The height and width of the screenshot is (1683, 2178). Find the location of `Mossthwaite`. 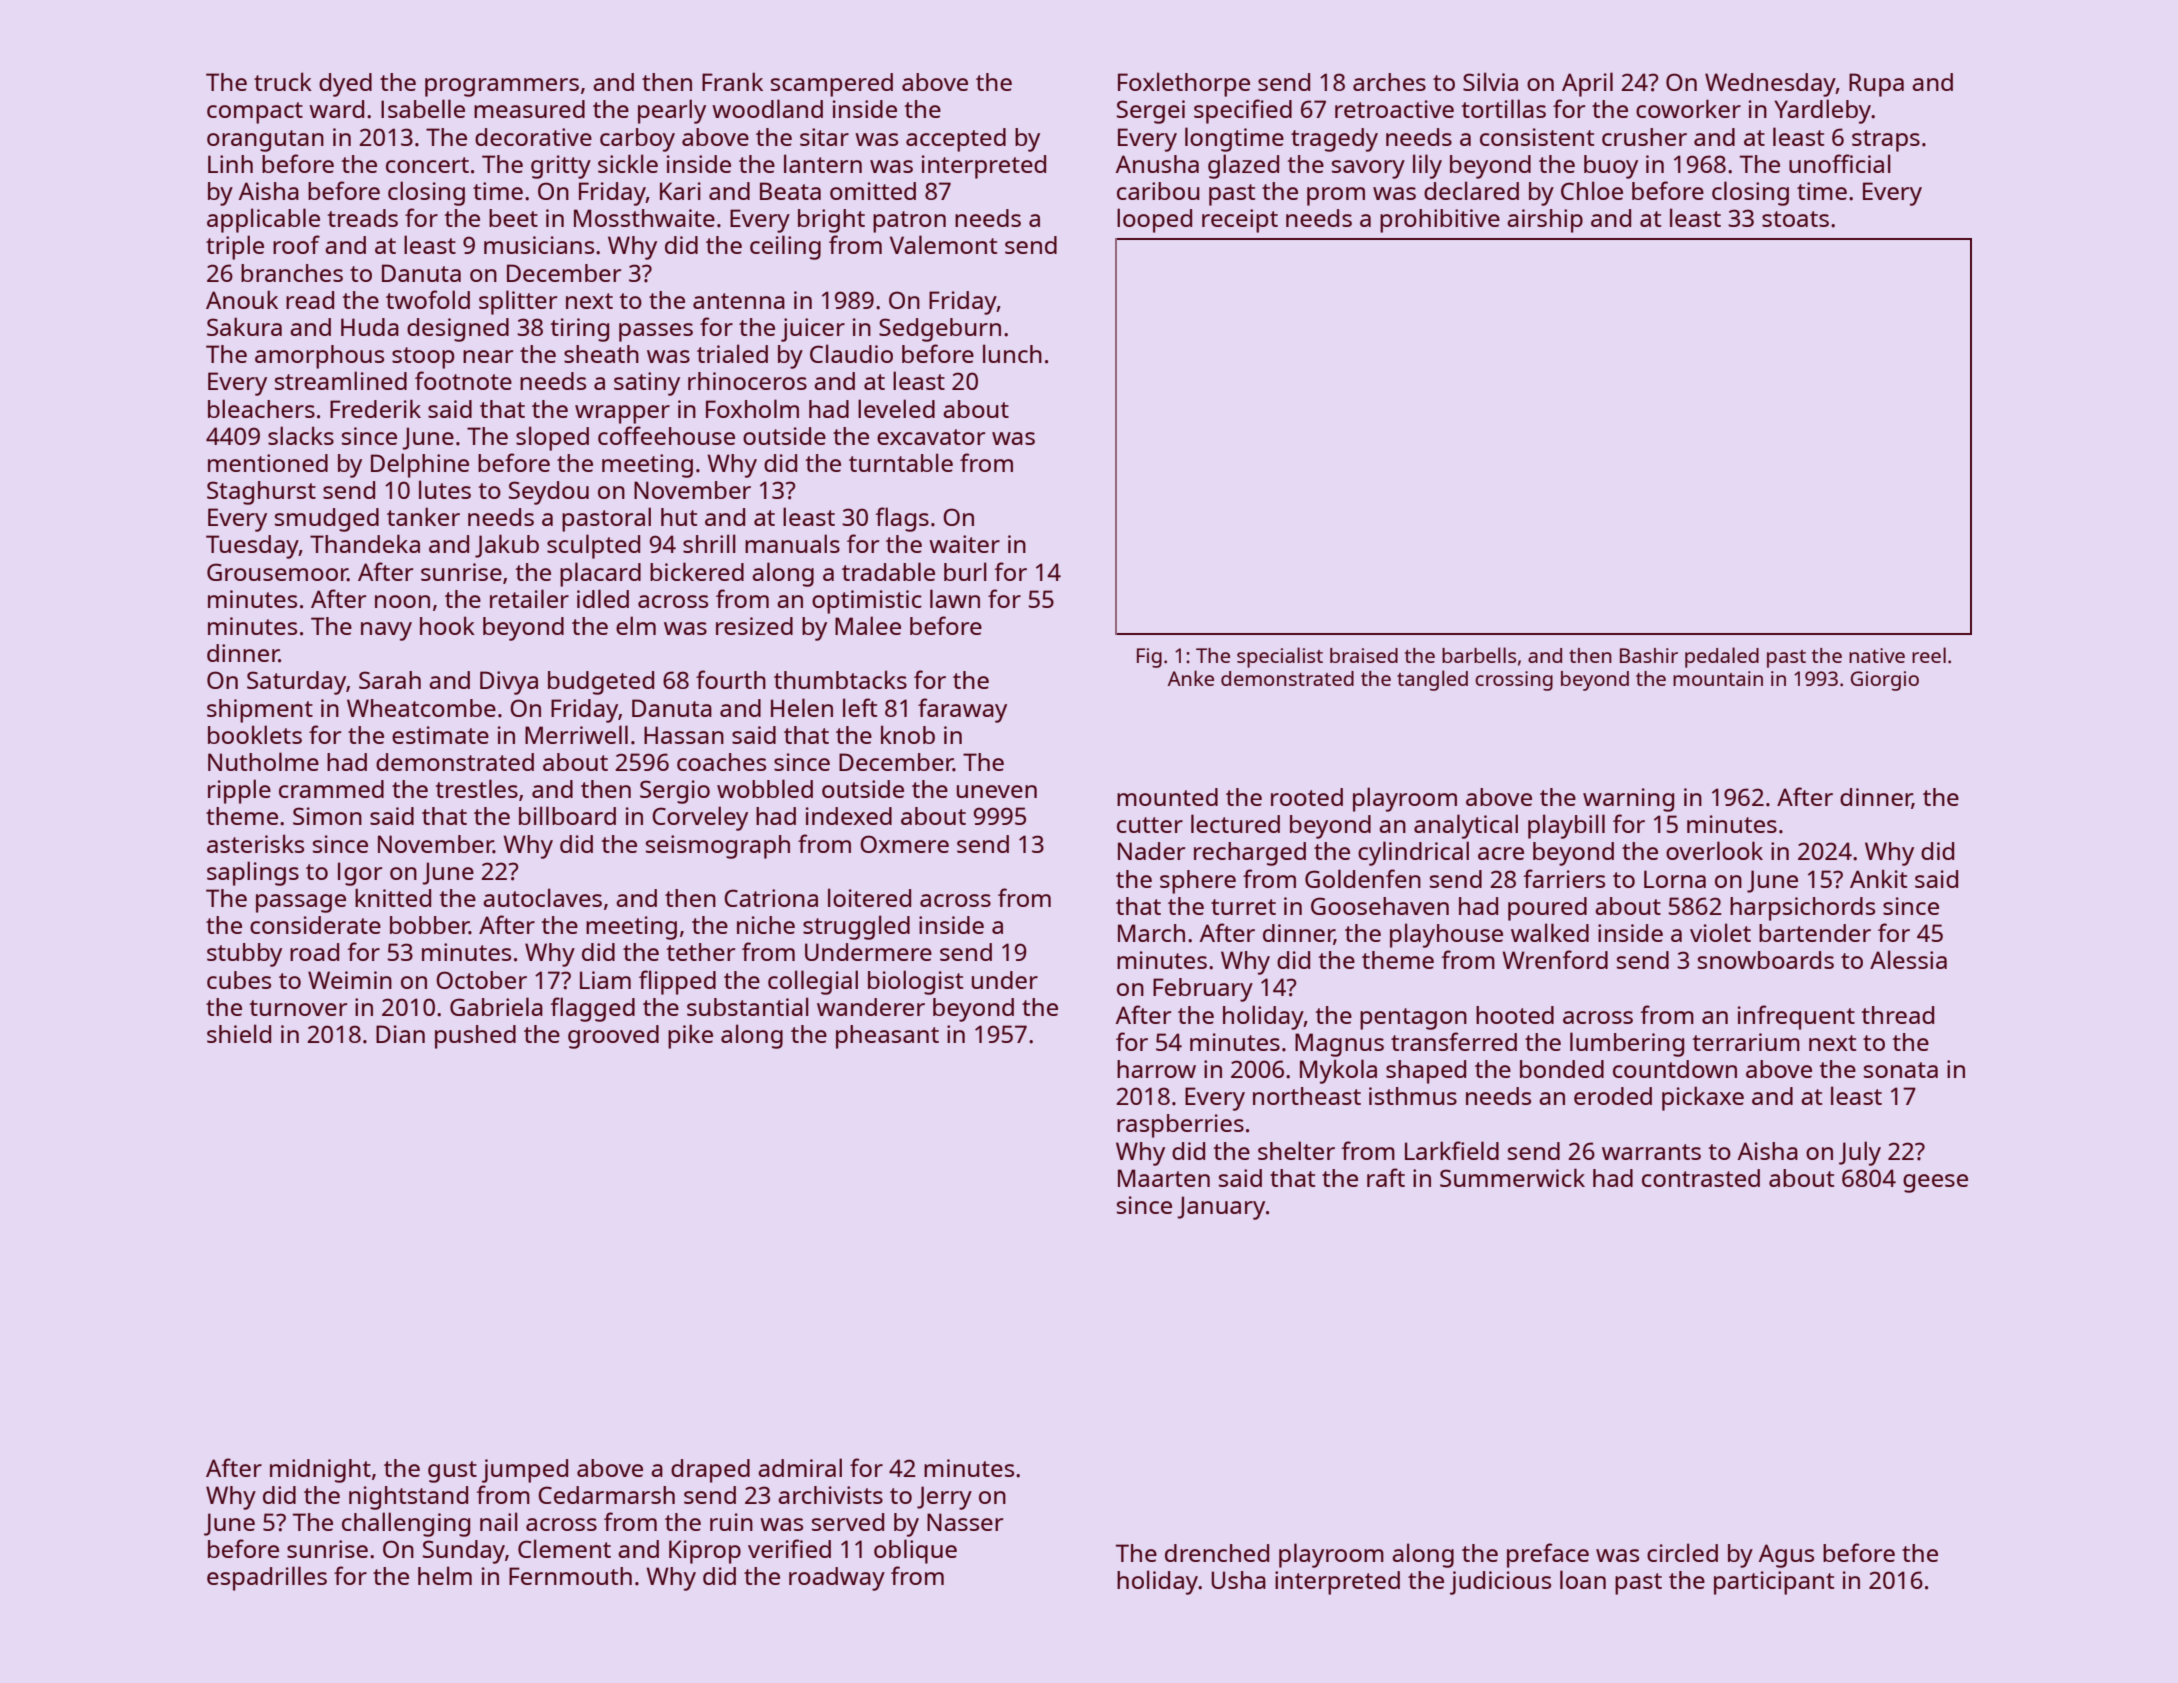

Mossthwaite is located at coordinates (644, 218).
